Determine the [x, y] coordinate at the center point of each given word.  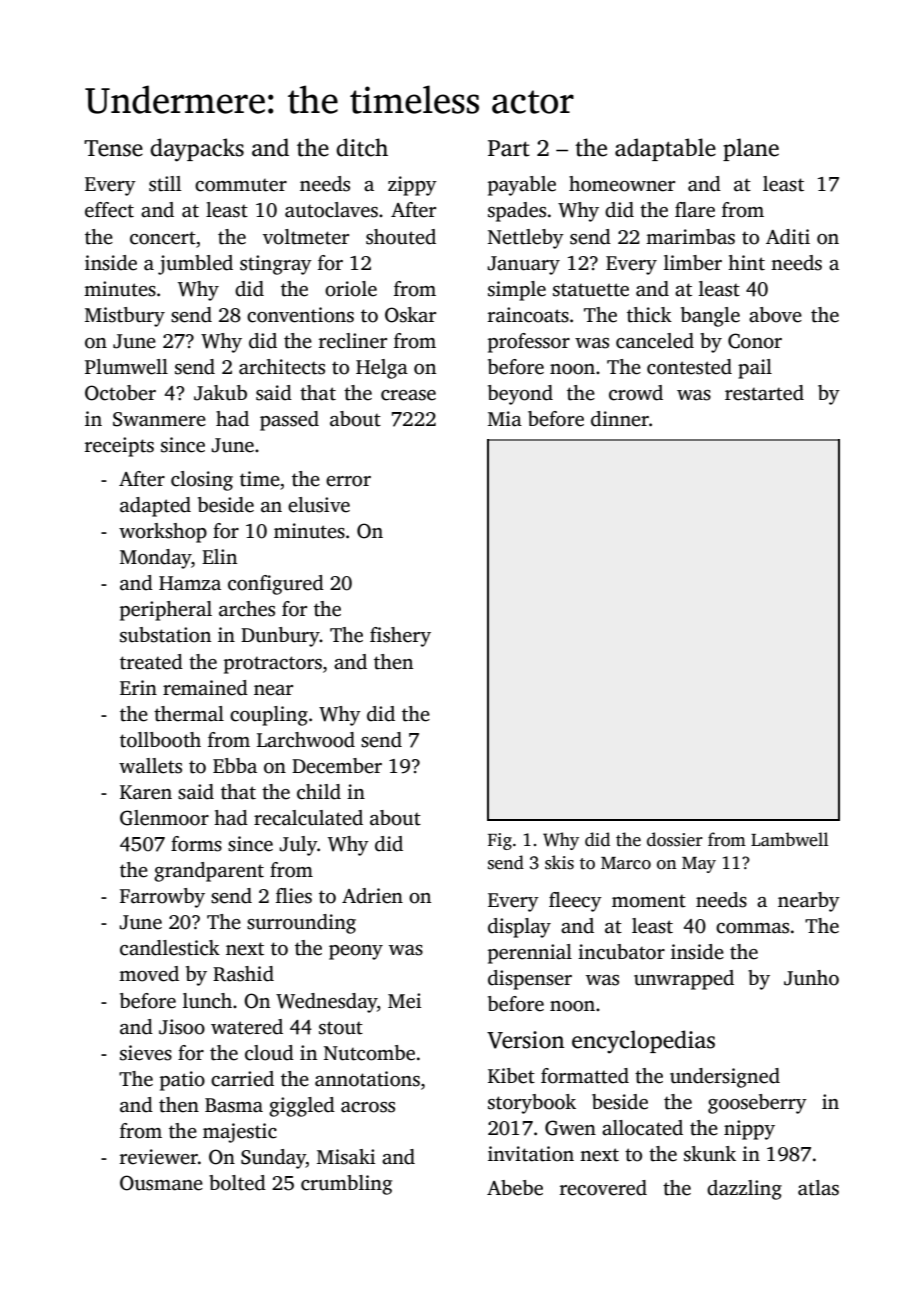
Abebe [515, 1188]
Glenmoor [164, 818]
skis [559, 862]
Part [509, 148]
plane [751, 149]
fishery [400, 637]
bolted [237, 1183]
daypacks [197, 150]
